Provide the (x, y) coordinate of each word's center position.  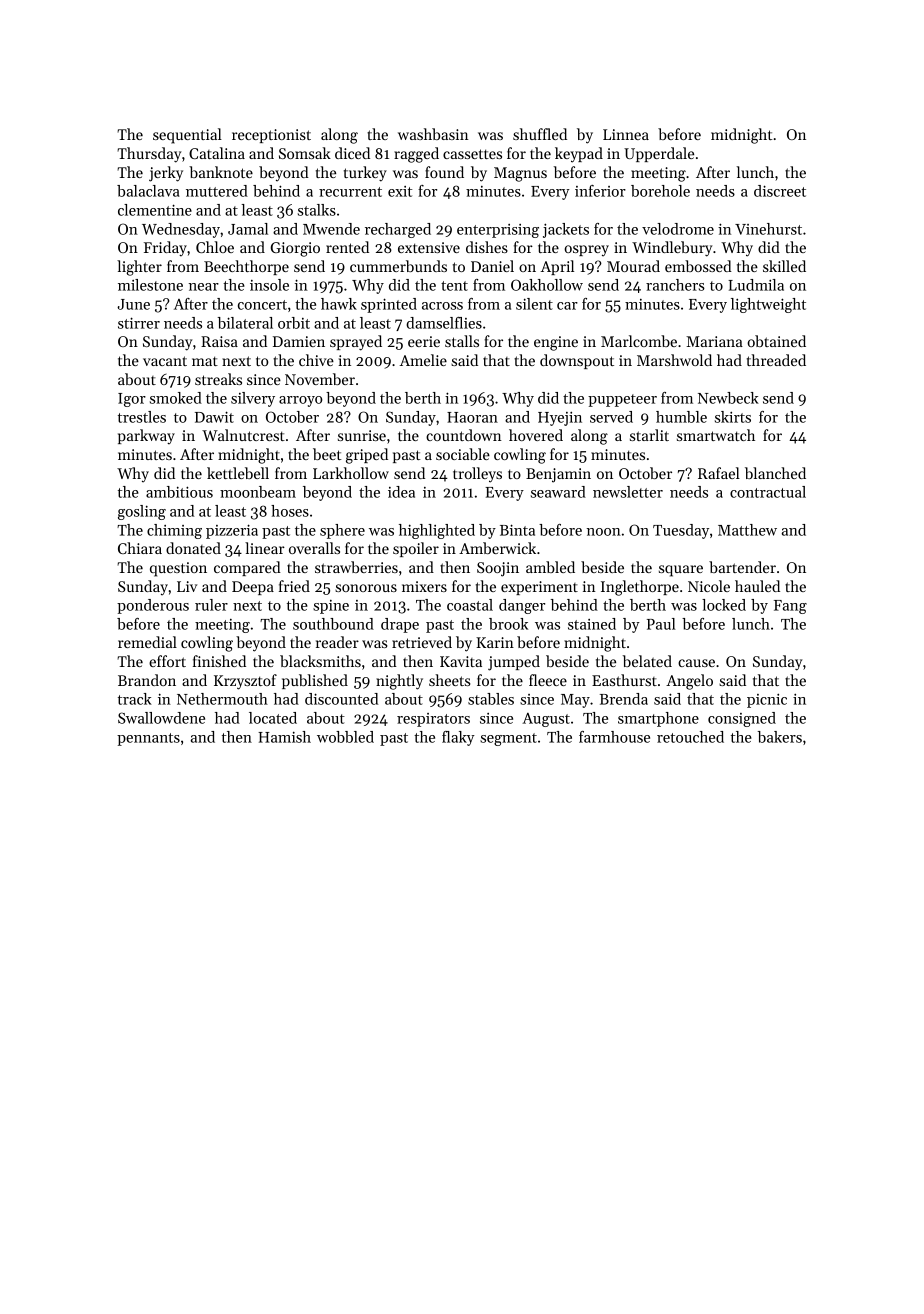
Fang (790, 607)
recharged (398, 230)
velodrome (678, 229)
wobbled (345, 737)
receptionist (271, 136)
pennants (148, 739)
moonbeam (258, 492)
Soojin (498, 569)
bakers (780, 737)
